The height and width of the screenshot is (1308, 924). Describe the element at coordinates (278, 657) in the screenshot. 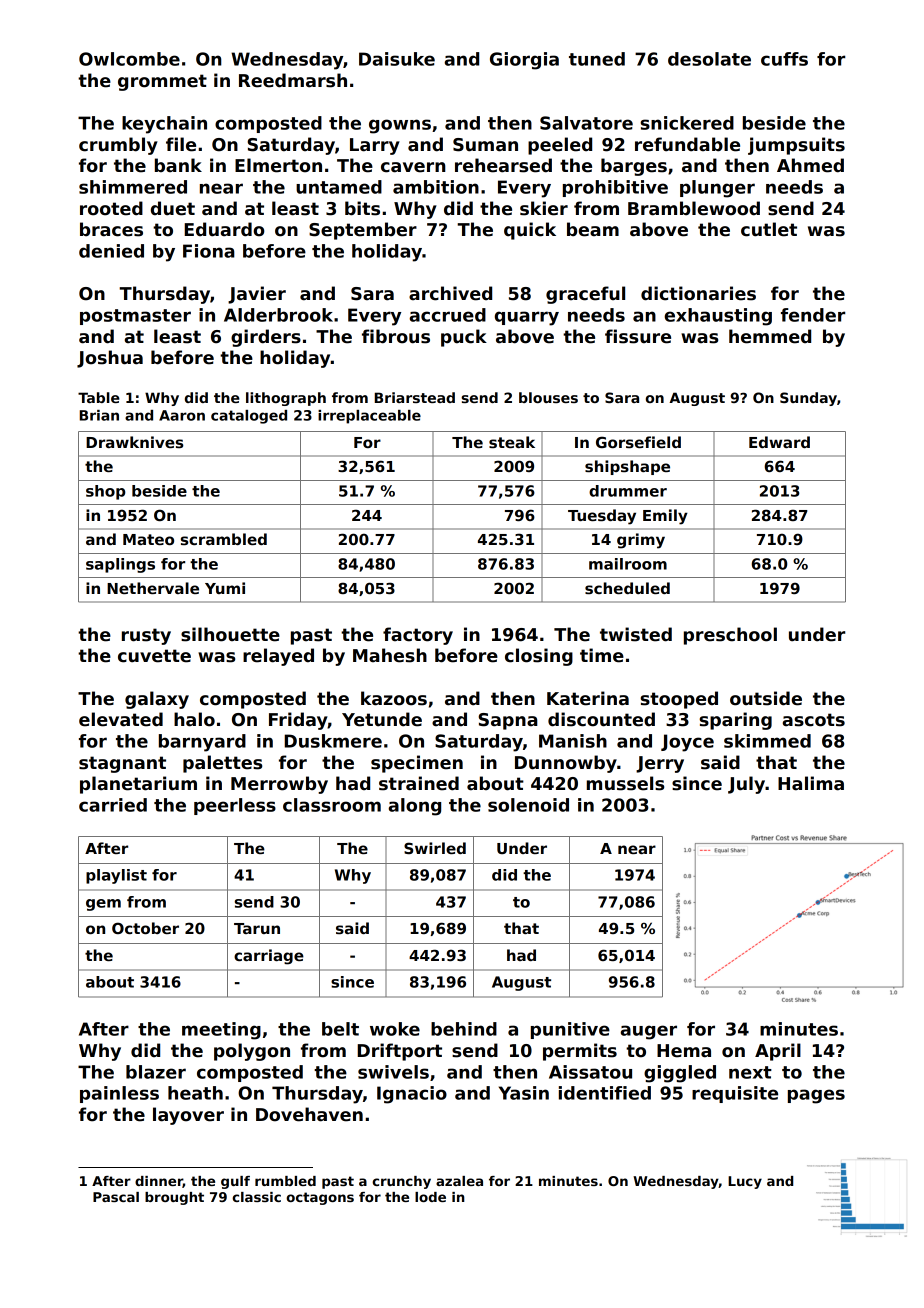

I see `relayed` at that location.
